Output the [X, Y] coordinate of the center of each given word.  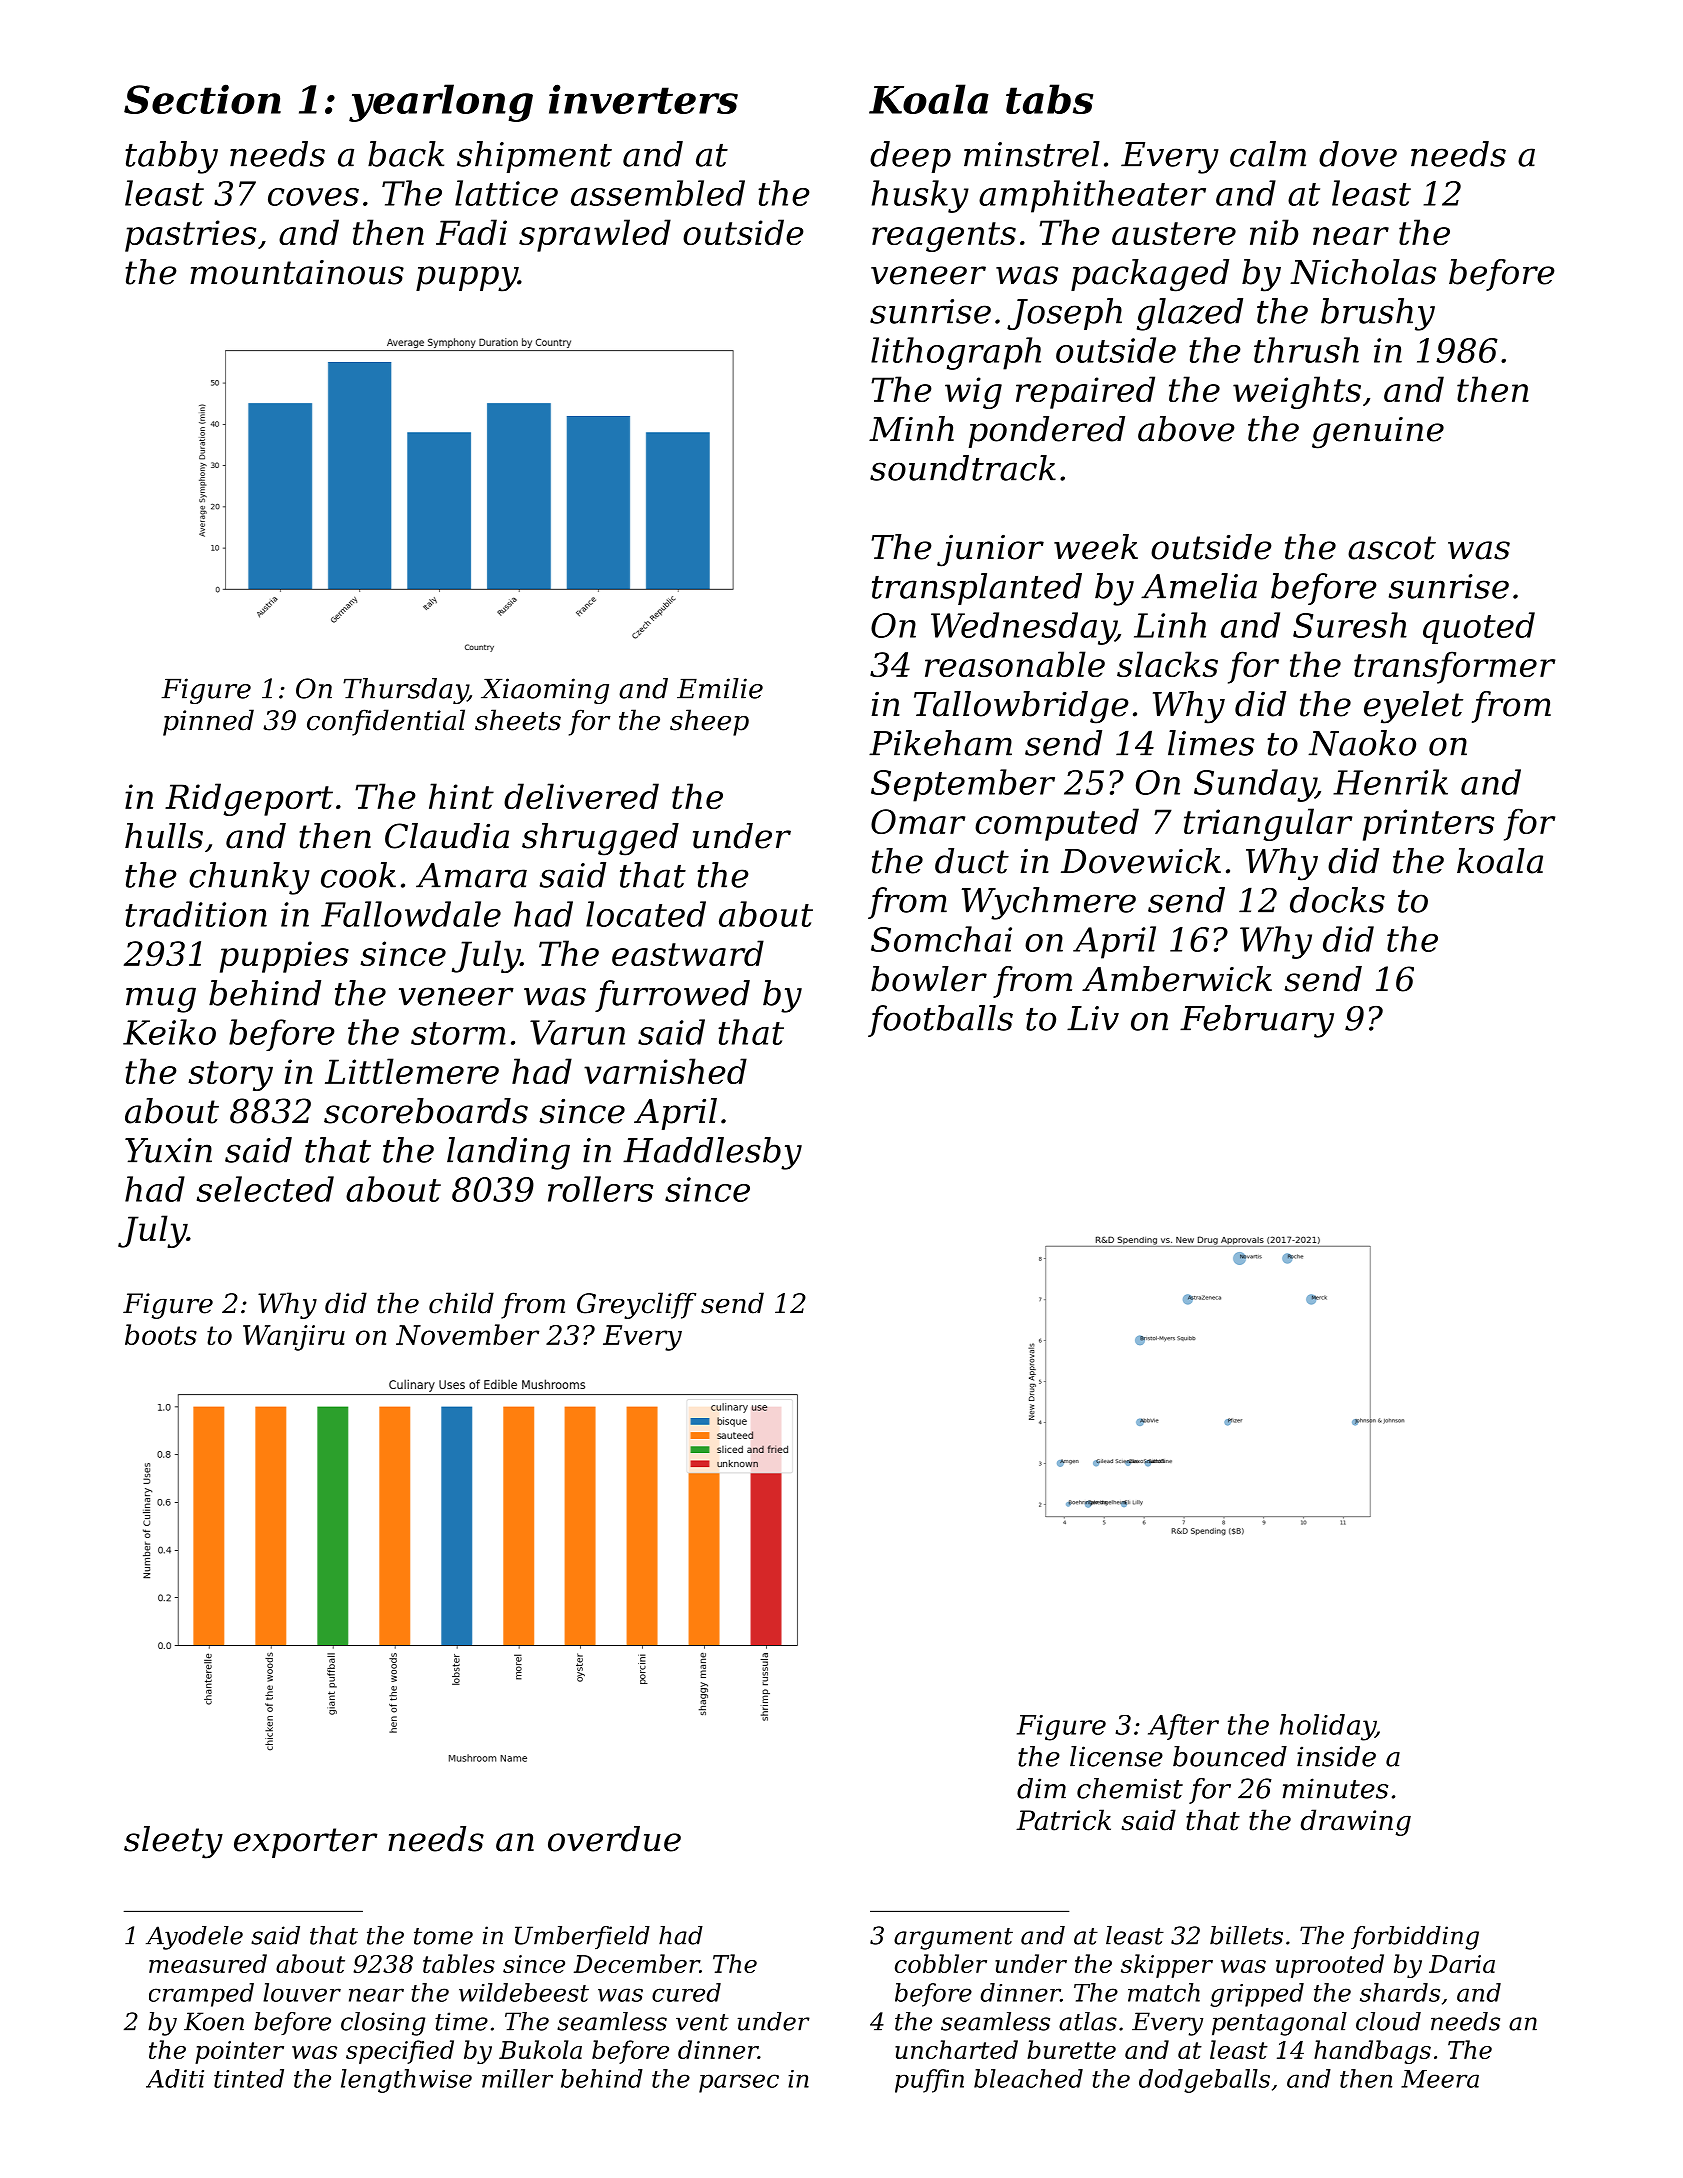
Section [202, 99]
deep [910, 157]
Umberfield [582, 1937]
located [646, 914]
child [461, 1303]
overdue [614, 1839]
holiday [1328, 1727]
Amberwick [1177, 979]
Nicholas [1363, 272]
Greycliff [636, 1305]
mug [161, 1000]
